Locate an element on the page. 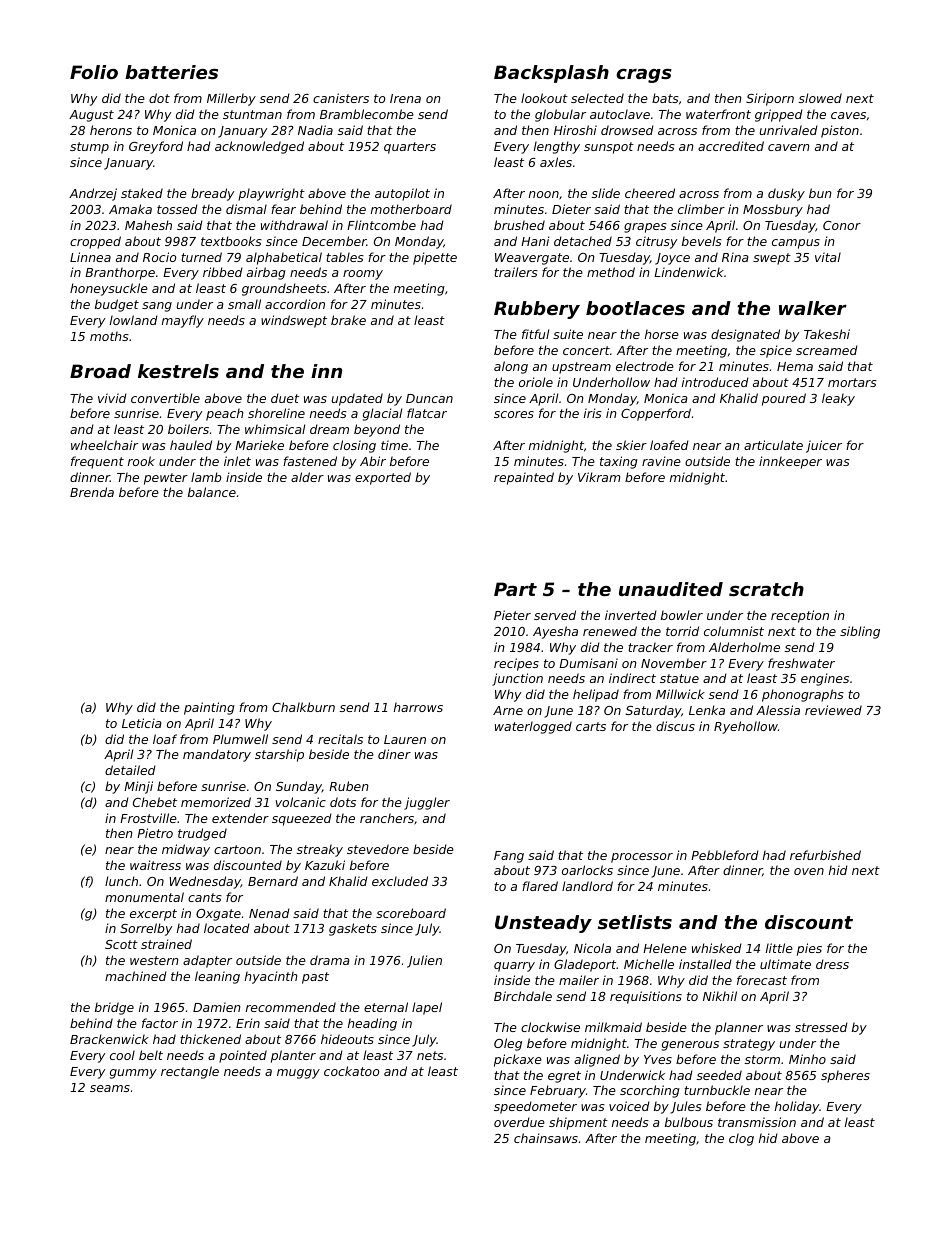  scratch is located at coordinates (766, 589).
